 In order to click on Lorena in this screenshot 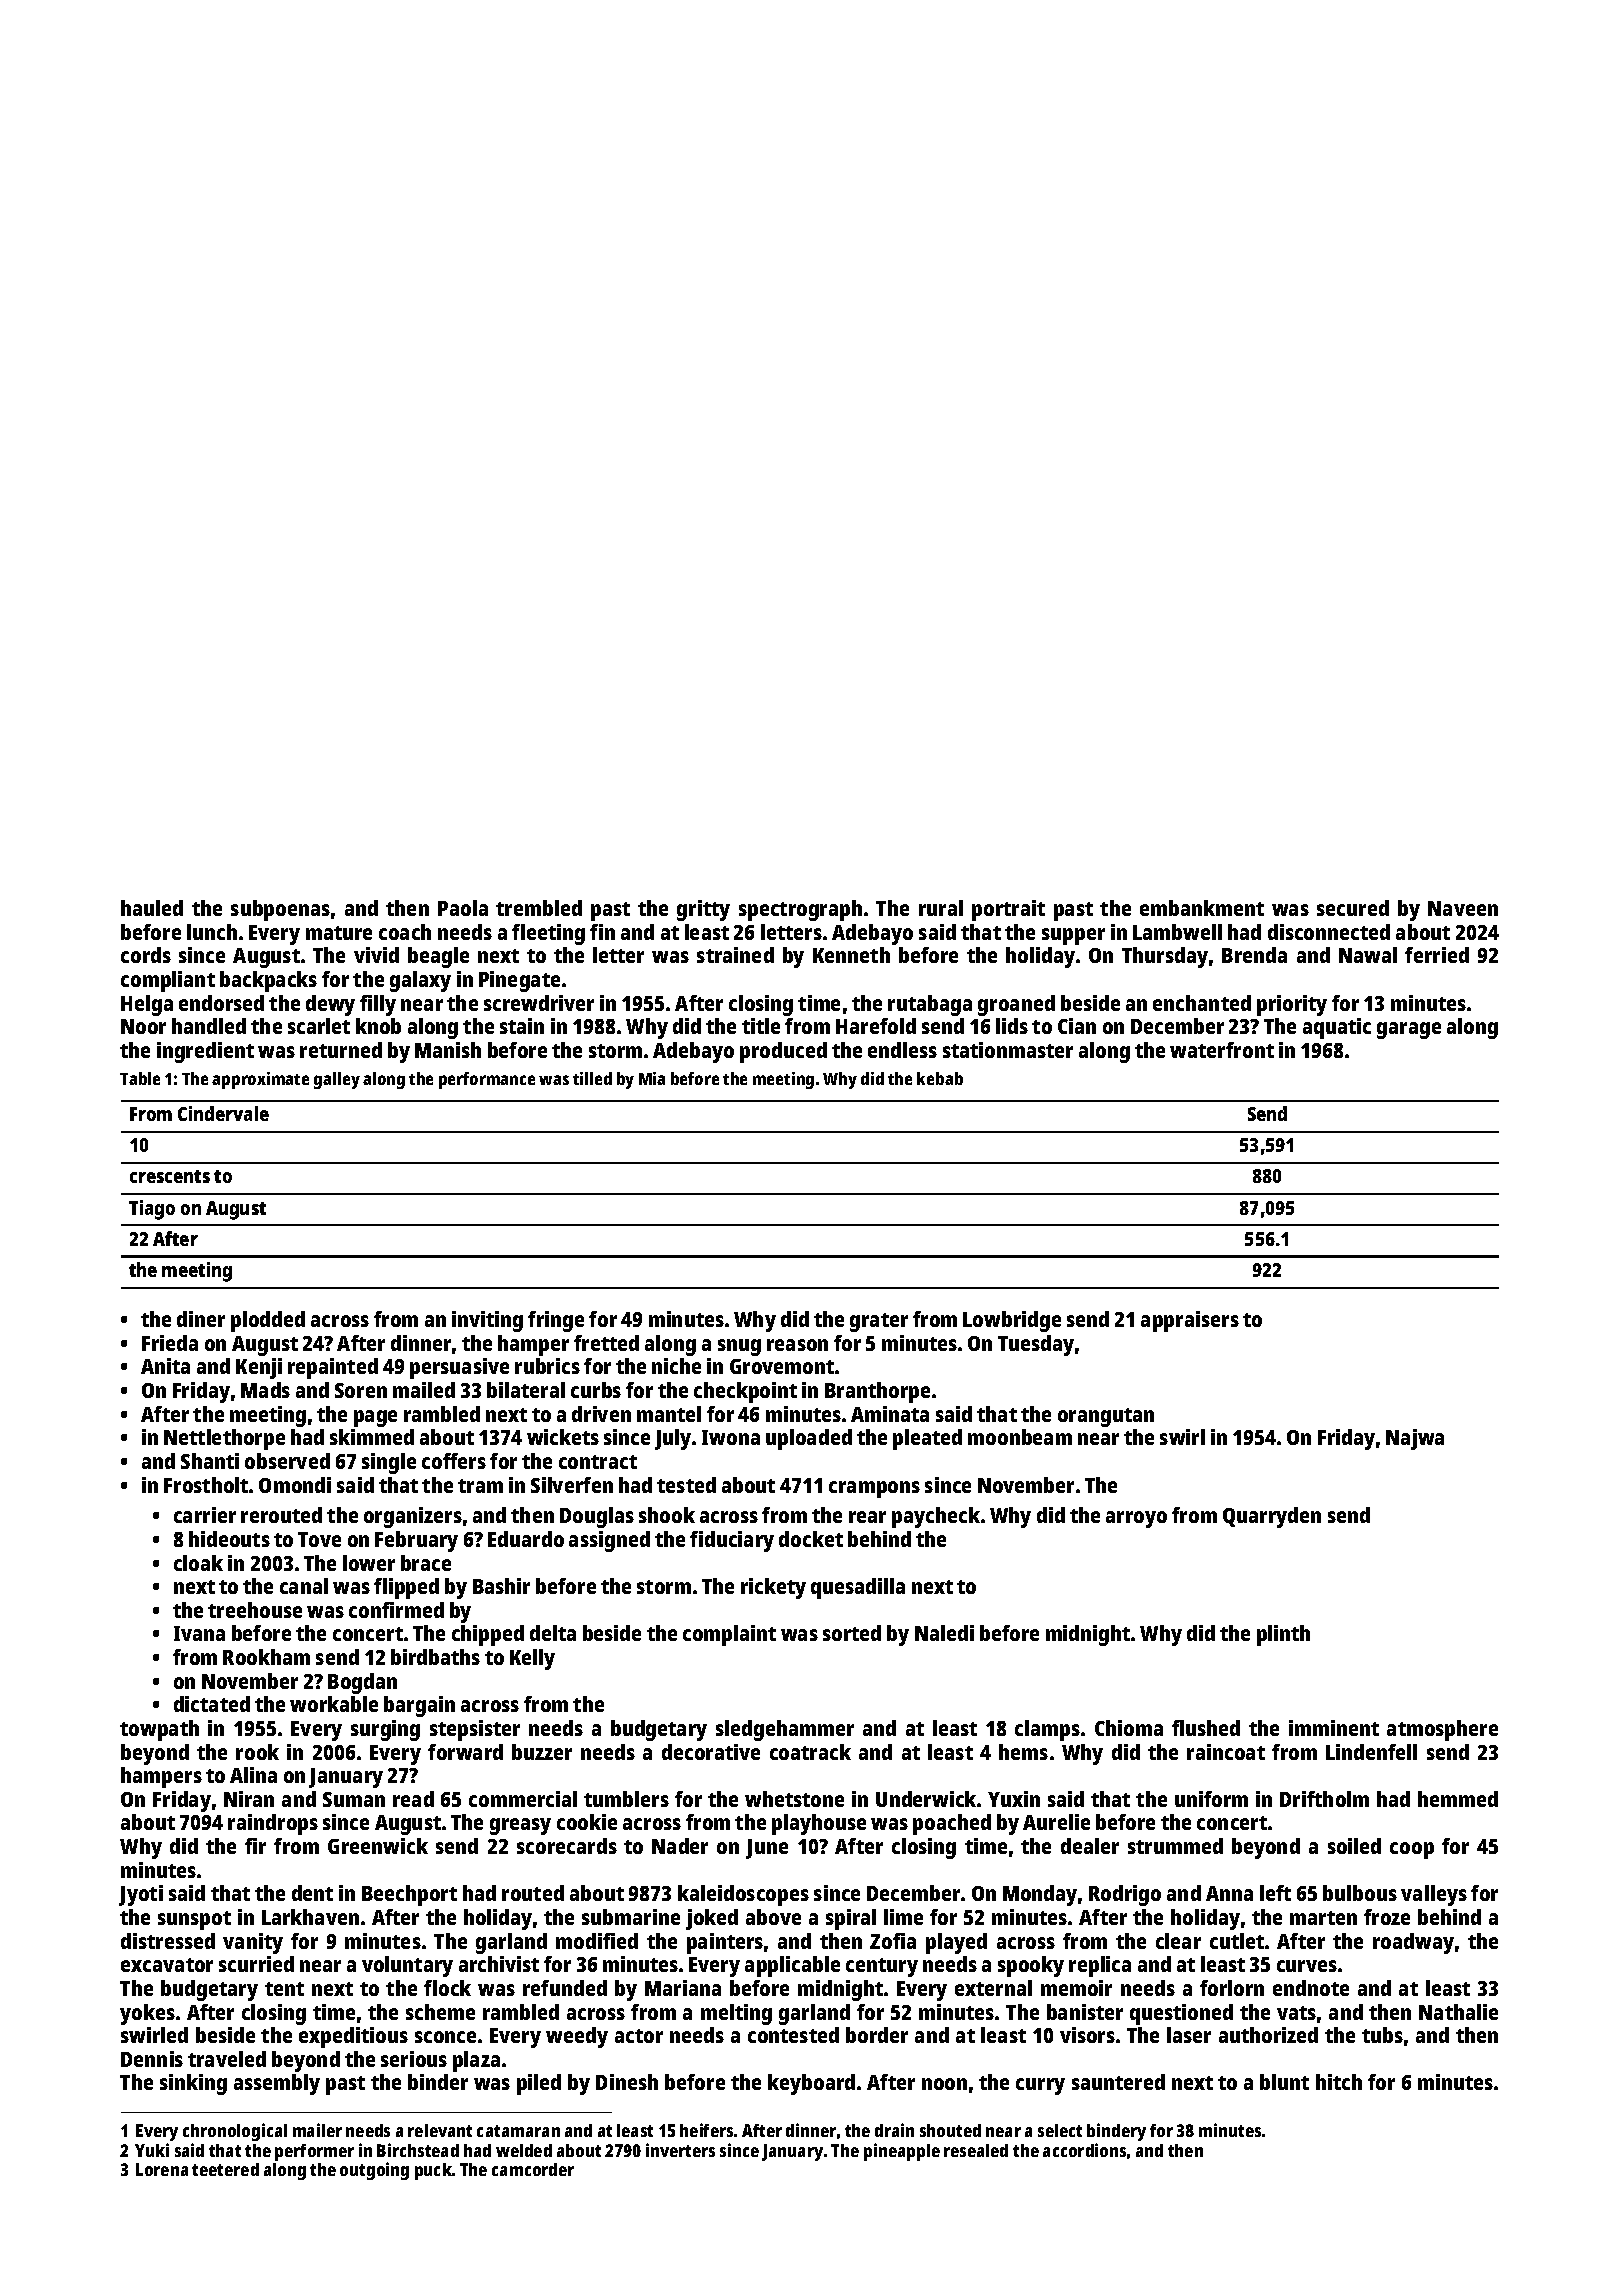, I will do `click(162, 2169)`.
